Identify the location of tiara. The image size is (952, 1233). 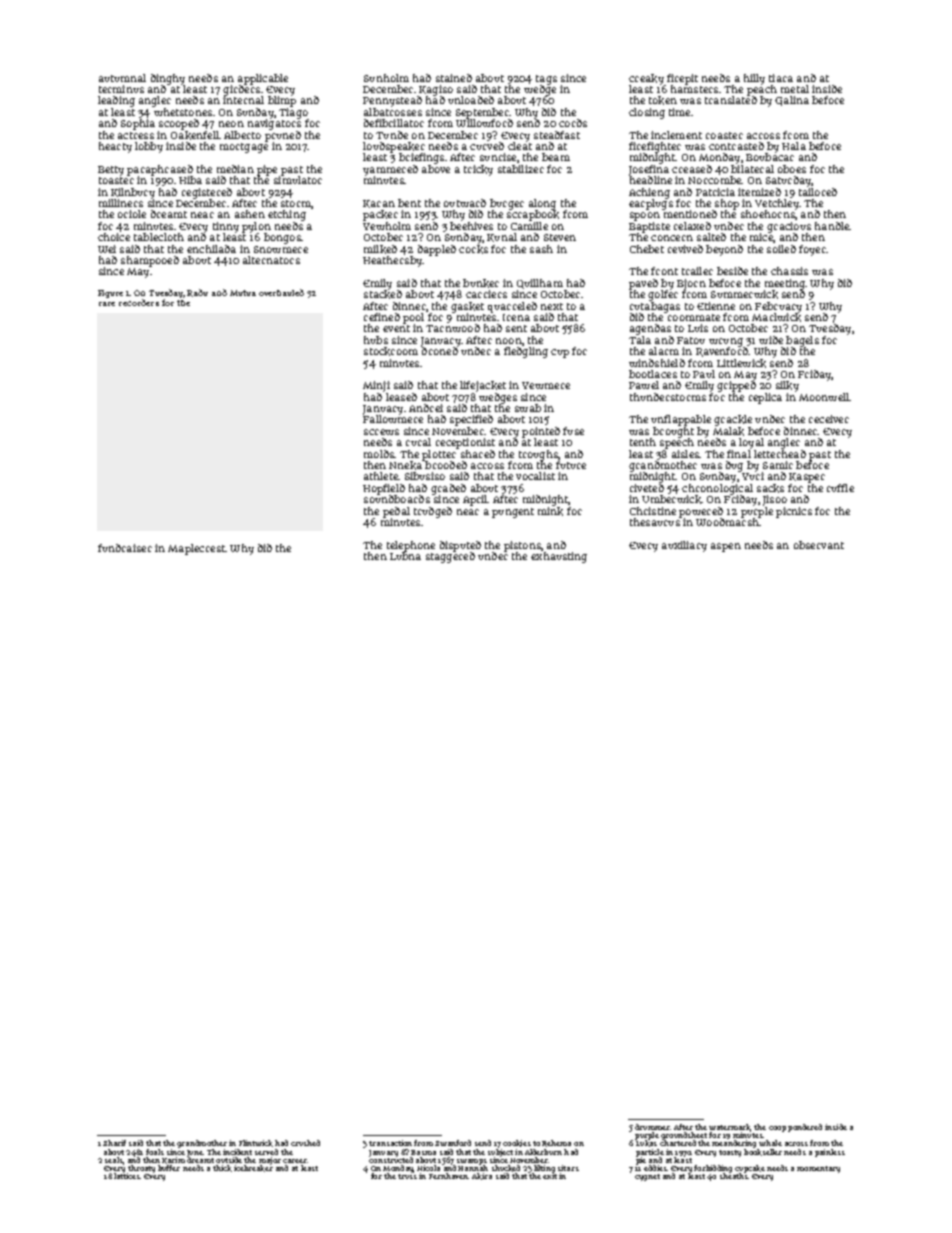
(781, 78).
